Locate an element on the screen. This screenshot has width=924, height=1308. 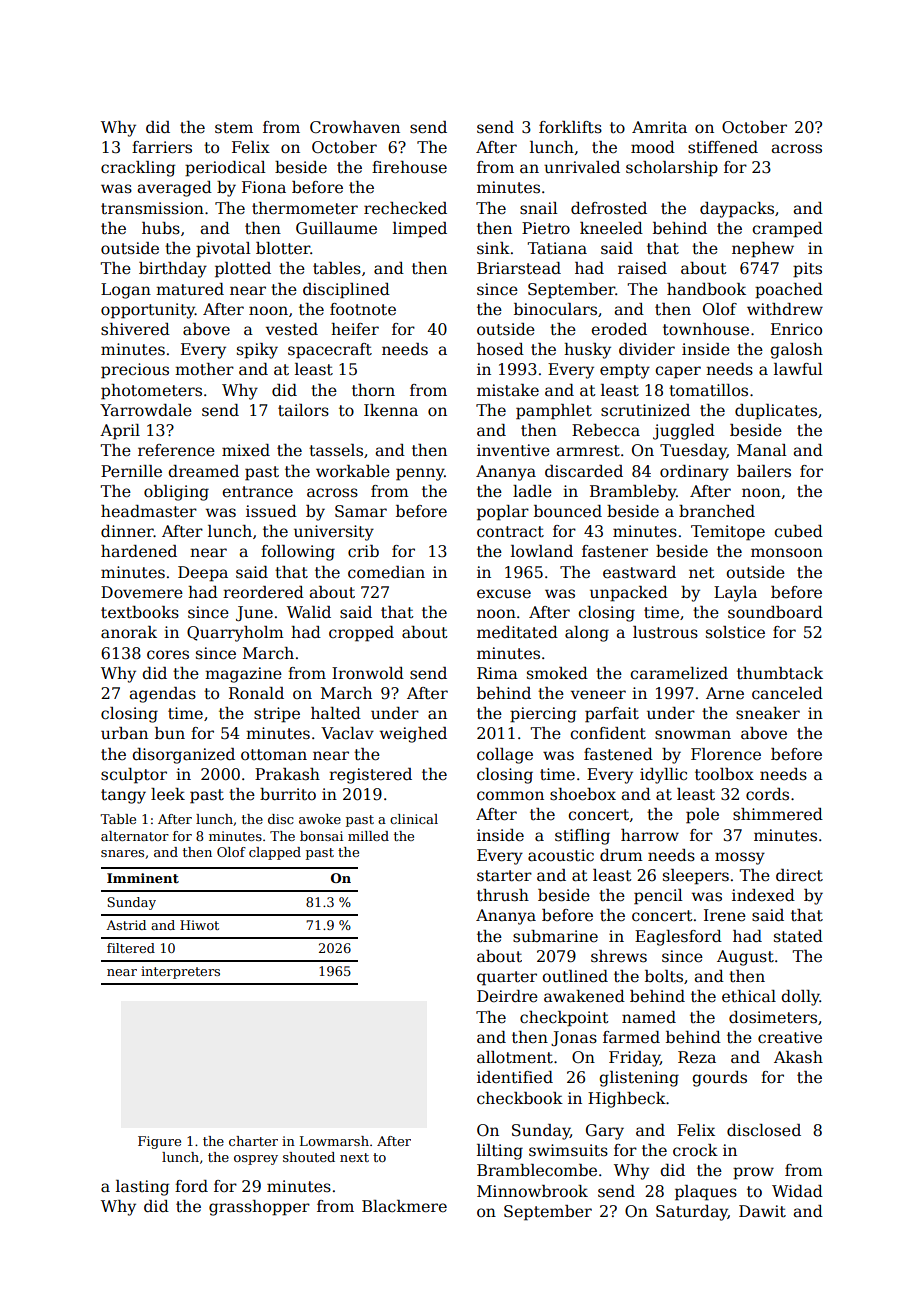
snowman is located at coordinates (693, 734).
